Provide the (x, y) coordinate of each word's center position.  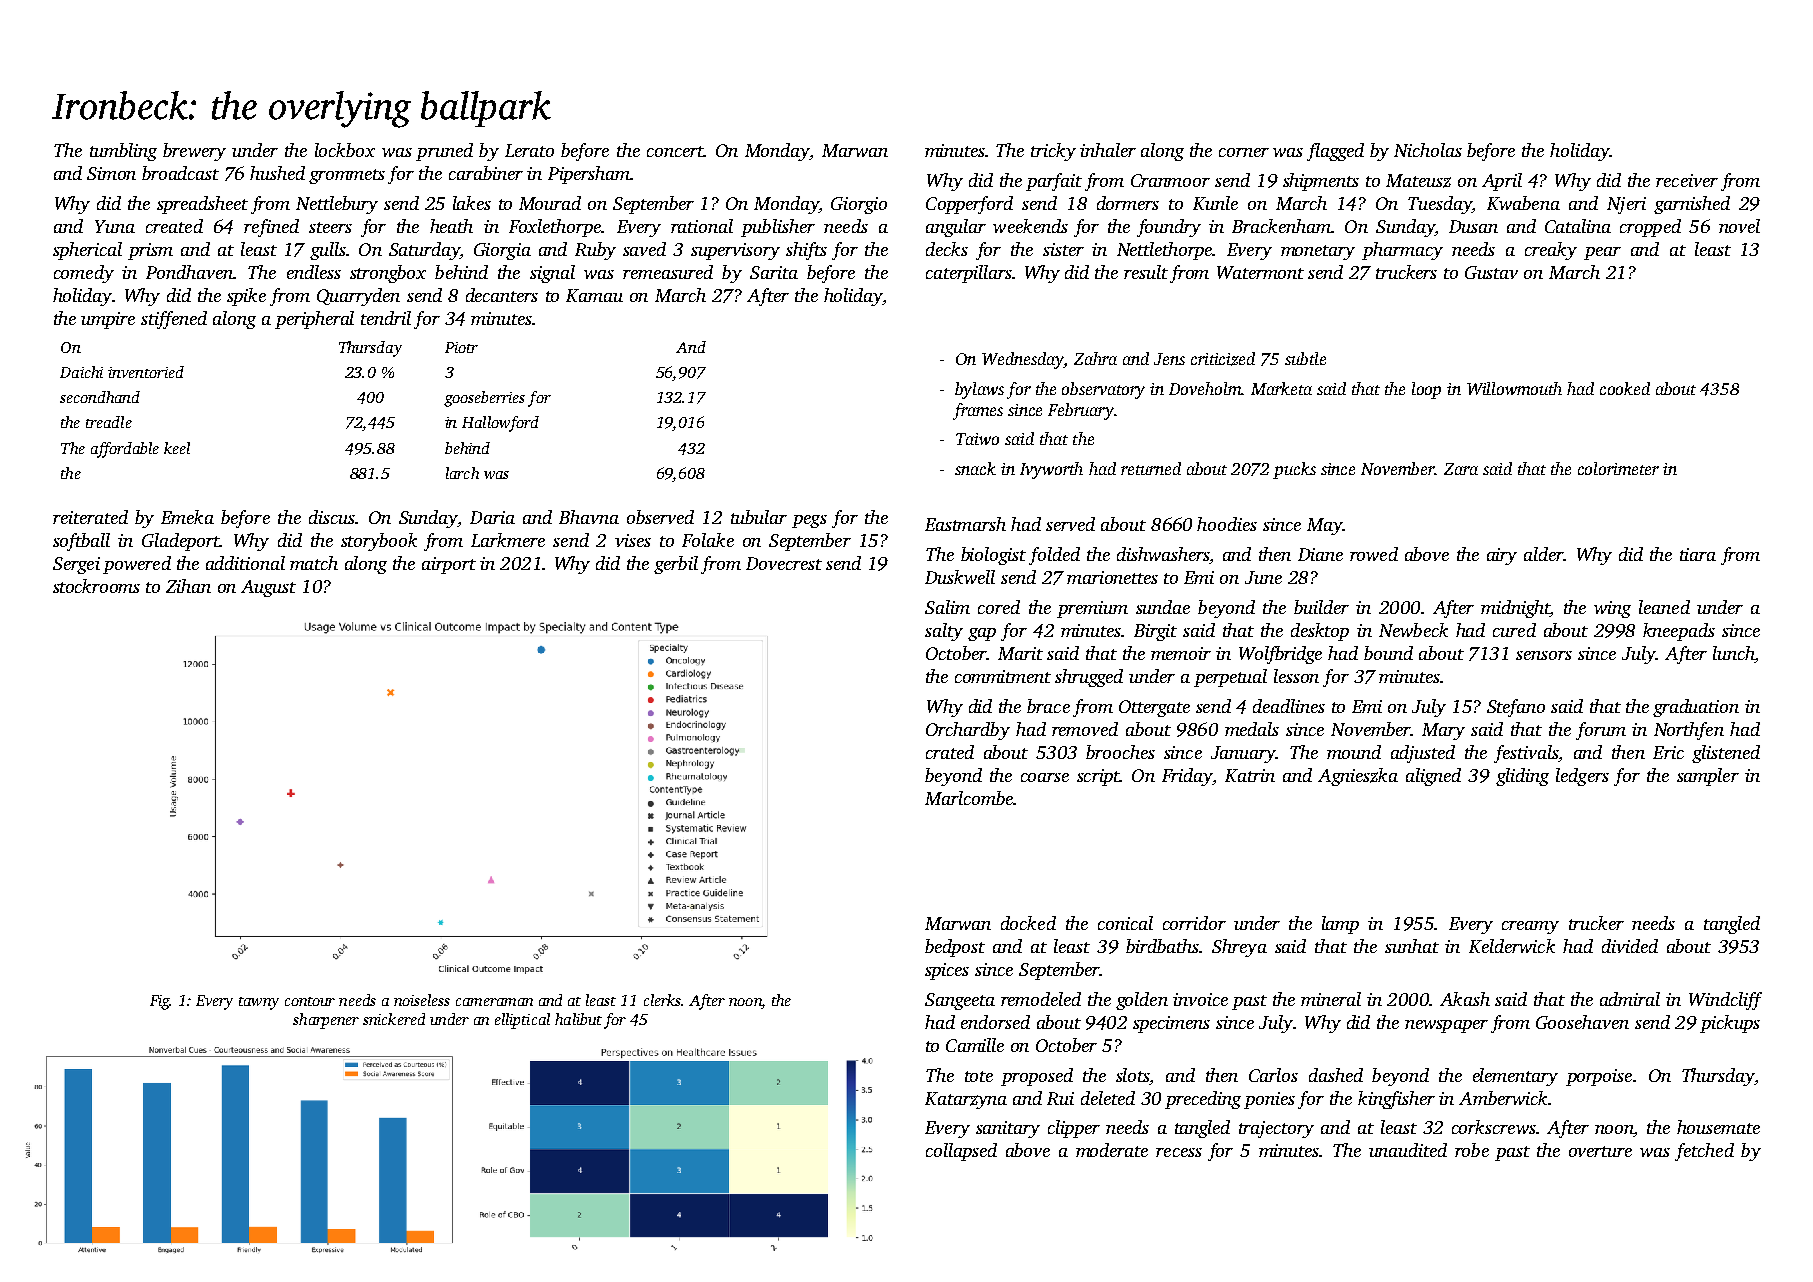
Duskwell (960, 577)
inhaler (1108, 150)
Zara (1461, 469)
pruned (444, 152)
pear (1602, 253)
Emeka (187, 517)
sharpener (326, 1021)
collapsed (961, 1152)
